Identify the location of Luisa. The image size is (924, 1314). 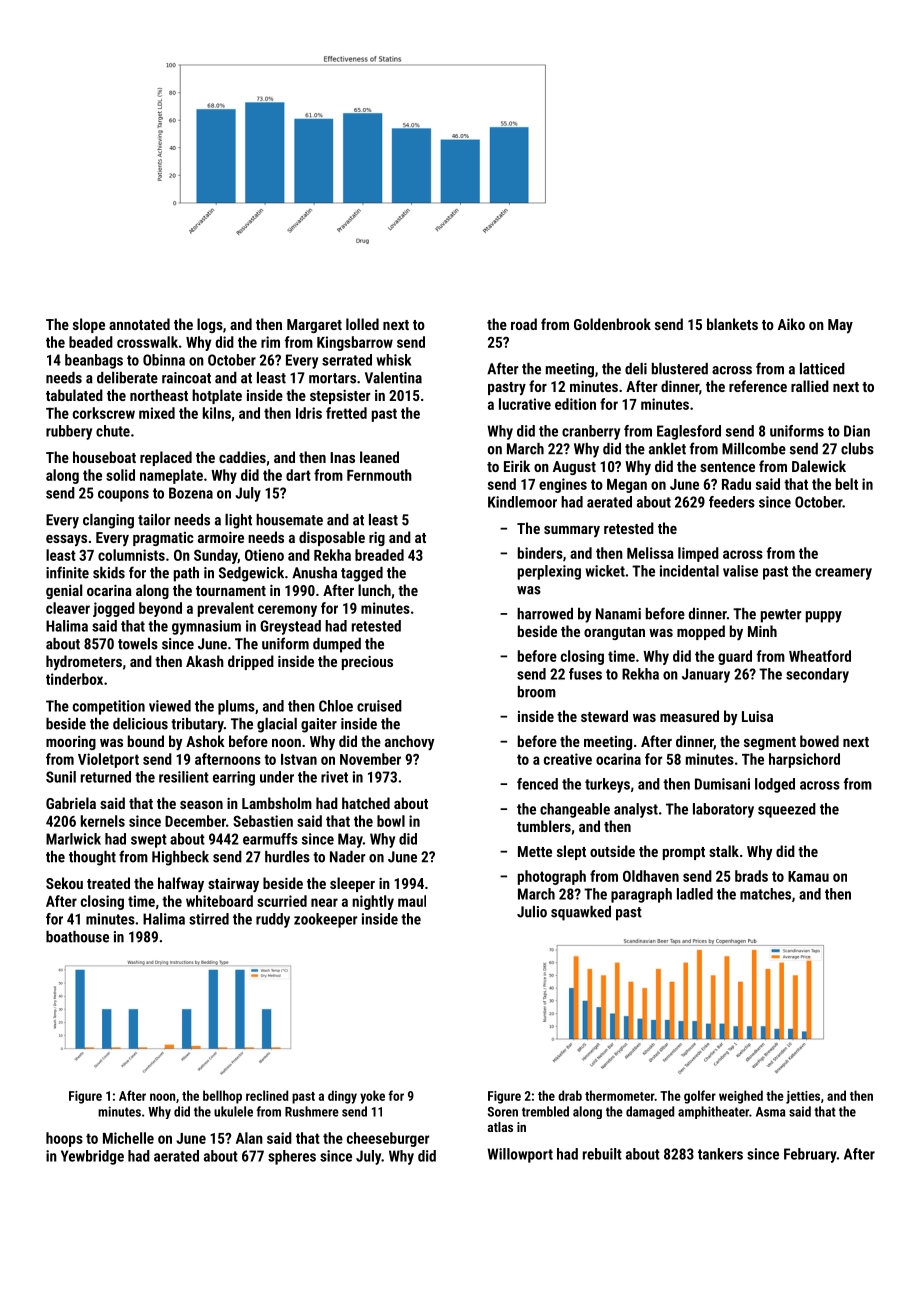
(757, 716).
